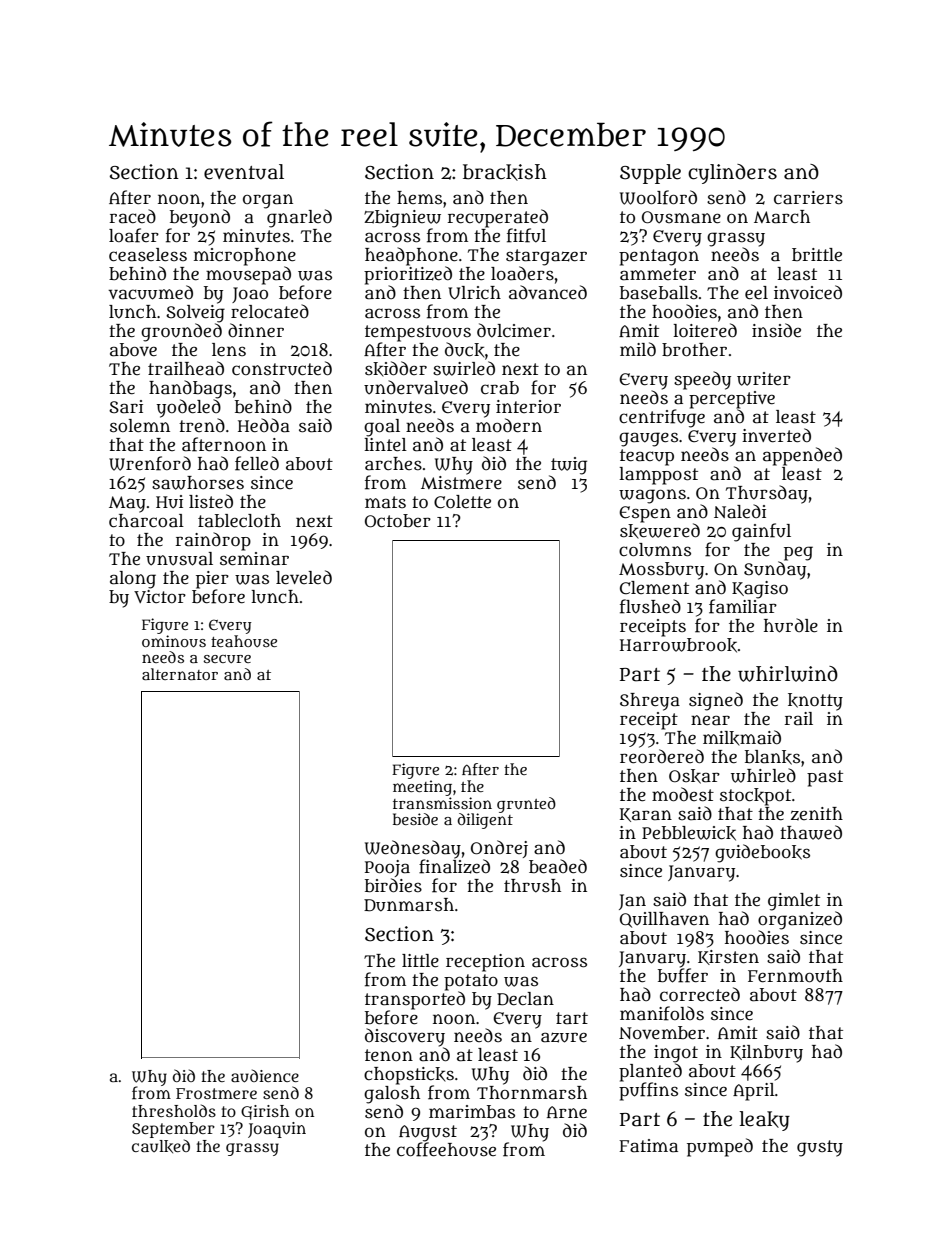  What do you see at coordinates (683, 975) in the page?
I see `buffer` at bounding box center [683, 975].
